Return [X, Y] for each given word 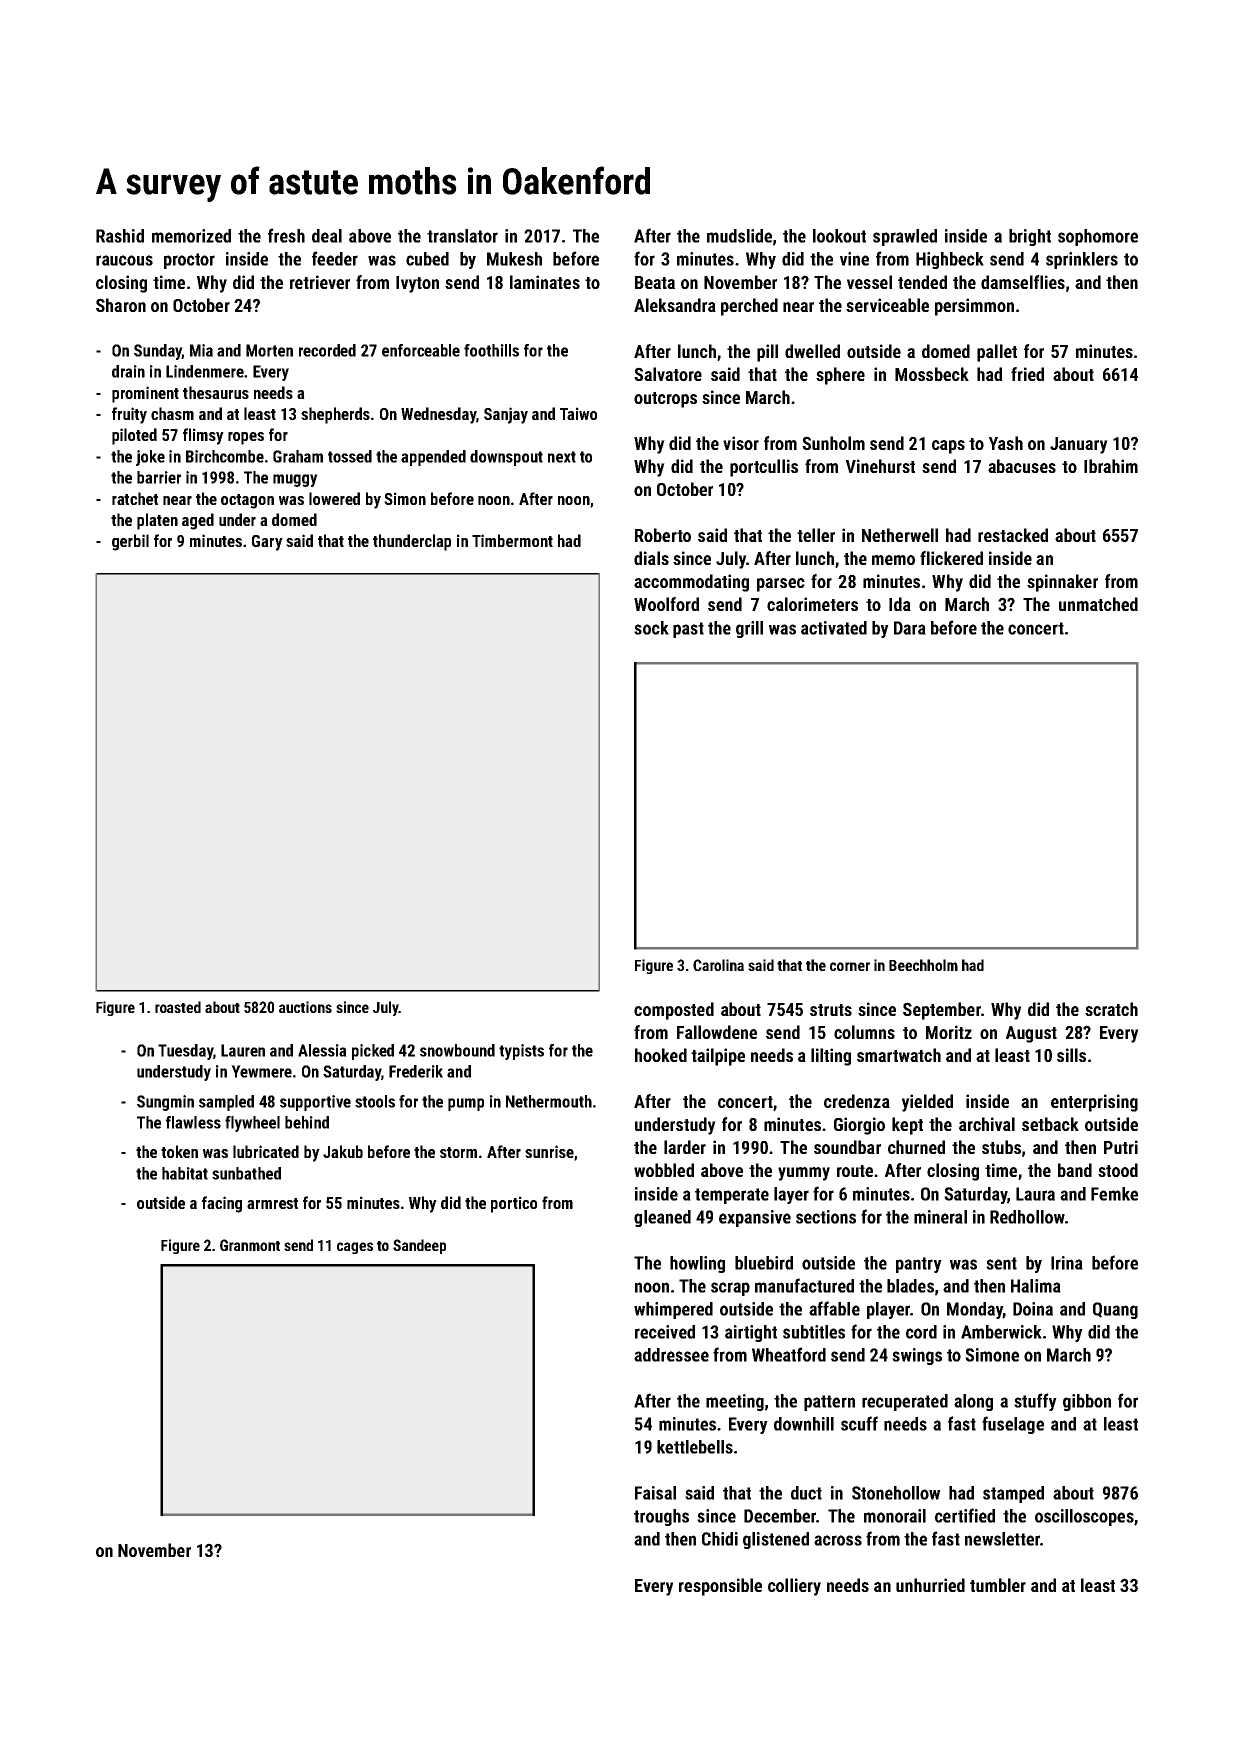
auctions [305, 1007]
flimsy [203, 436]
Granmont [250, 1245]
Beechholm [923, 965]
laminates [545, 282]
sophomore [1098, 237]
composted [674, 1011]
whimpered [673, 1310]
